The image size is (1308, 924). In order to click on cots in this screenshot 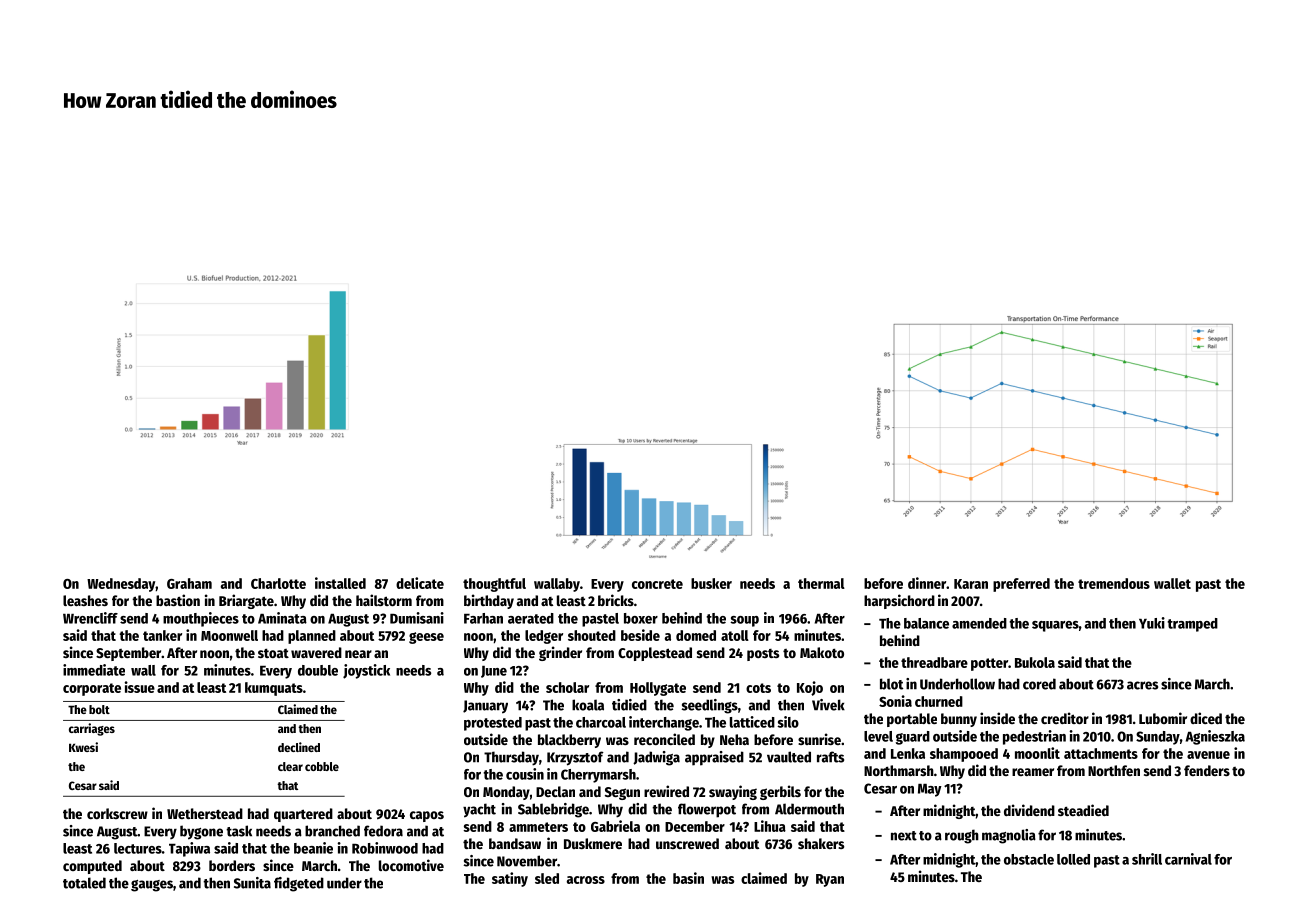, I will do `click(758, 688)`.
